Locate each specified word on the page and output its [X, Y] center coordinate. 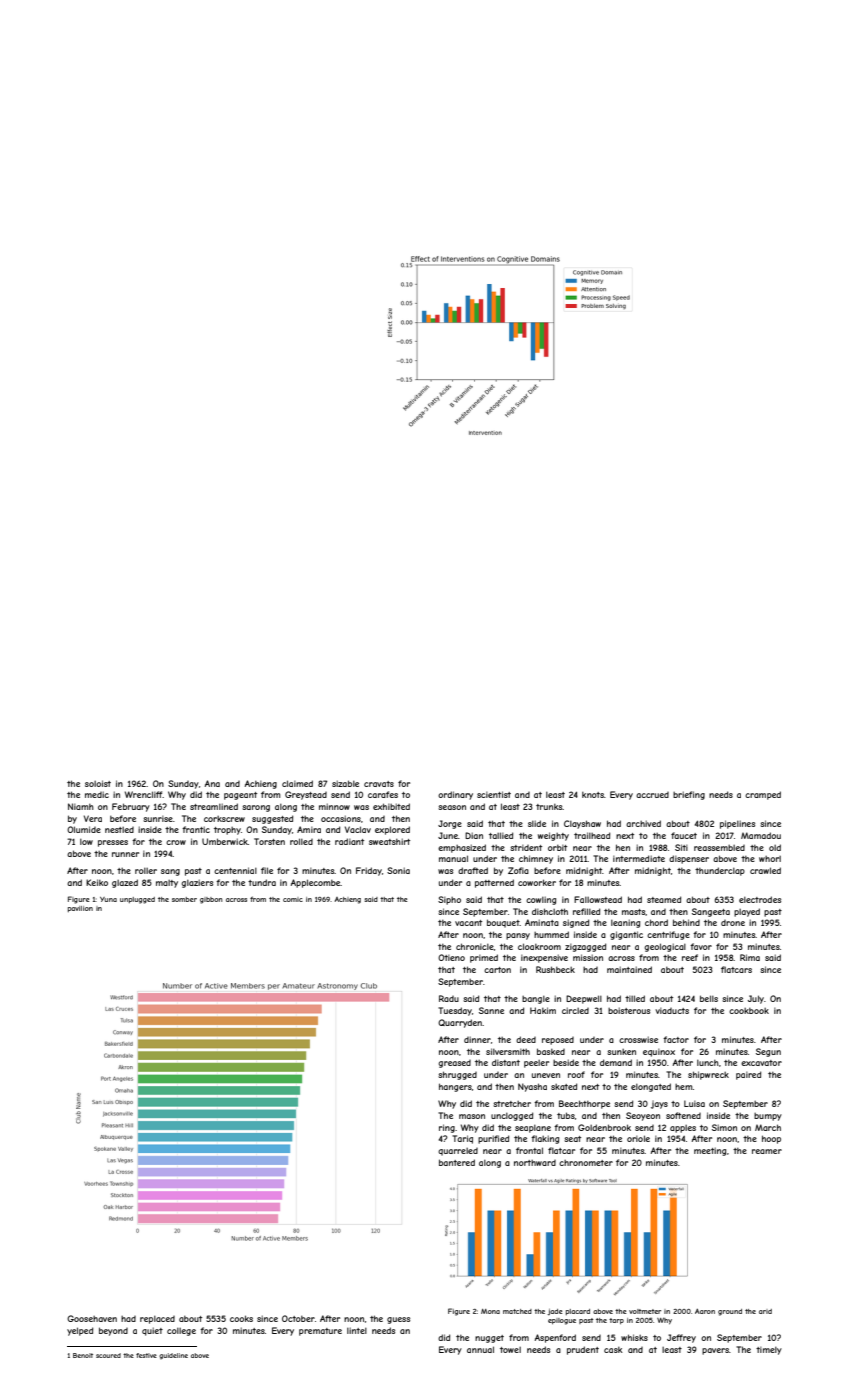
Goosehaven [92, 1318]
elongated [651, 1087]
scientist [494, 794]
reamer [767, 1151]
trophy [227, 831]
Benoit [83, 1355]
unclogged [512, 1116]
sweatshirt [389, 841]
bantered [457, 1162]
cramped [763, 795]
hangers [455, 1087]
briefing [689, 795]
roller [146, 871]
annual [480, 1349]
